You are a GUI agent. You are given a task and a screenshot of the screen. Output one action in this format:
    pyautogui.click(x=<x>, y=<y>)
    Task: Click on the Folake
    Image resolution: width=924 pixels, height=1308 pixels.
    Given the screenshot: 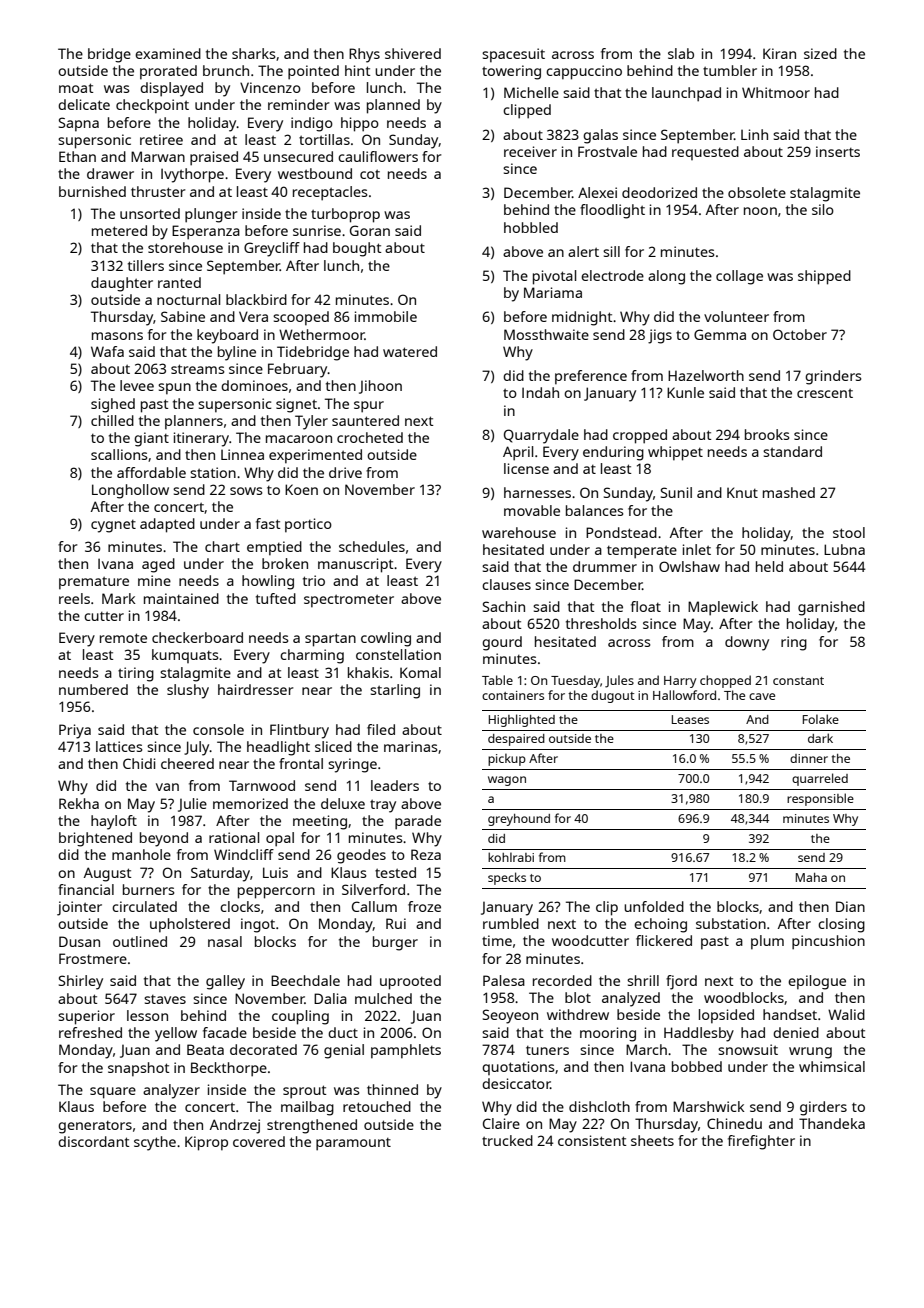 What is the action you would take?
    pyautogui.click(x=821, y=719)
